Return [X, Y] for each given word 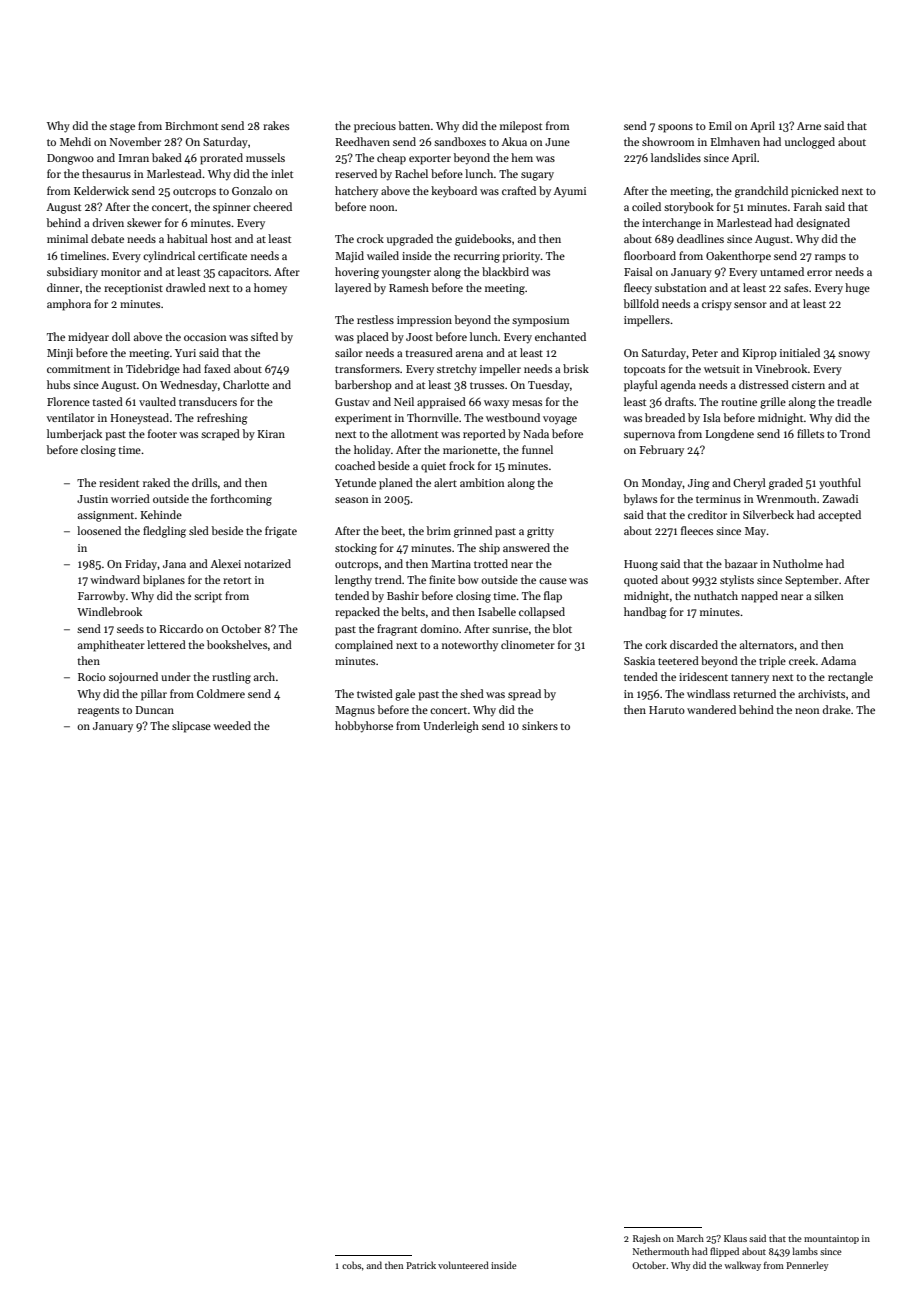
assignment [106, 516]
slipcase [191, 727]
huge [857, 289]
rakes [276, 125]
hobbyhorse [364, 727]
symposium [540, 321]
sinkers [540, 725]
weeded [232, 725]
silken [829, 595]
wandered [711, 709]
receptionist [133, 289]
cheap [391, 159]
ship [489, 549]
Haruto [667, 710]
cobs [352, 1265]
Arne [809, 126]
